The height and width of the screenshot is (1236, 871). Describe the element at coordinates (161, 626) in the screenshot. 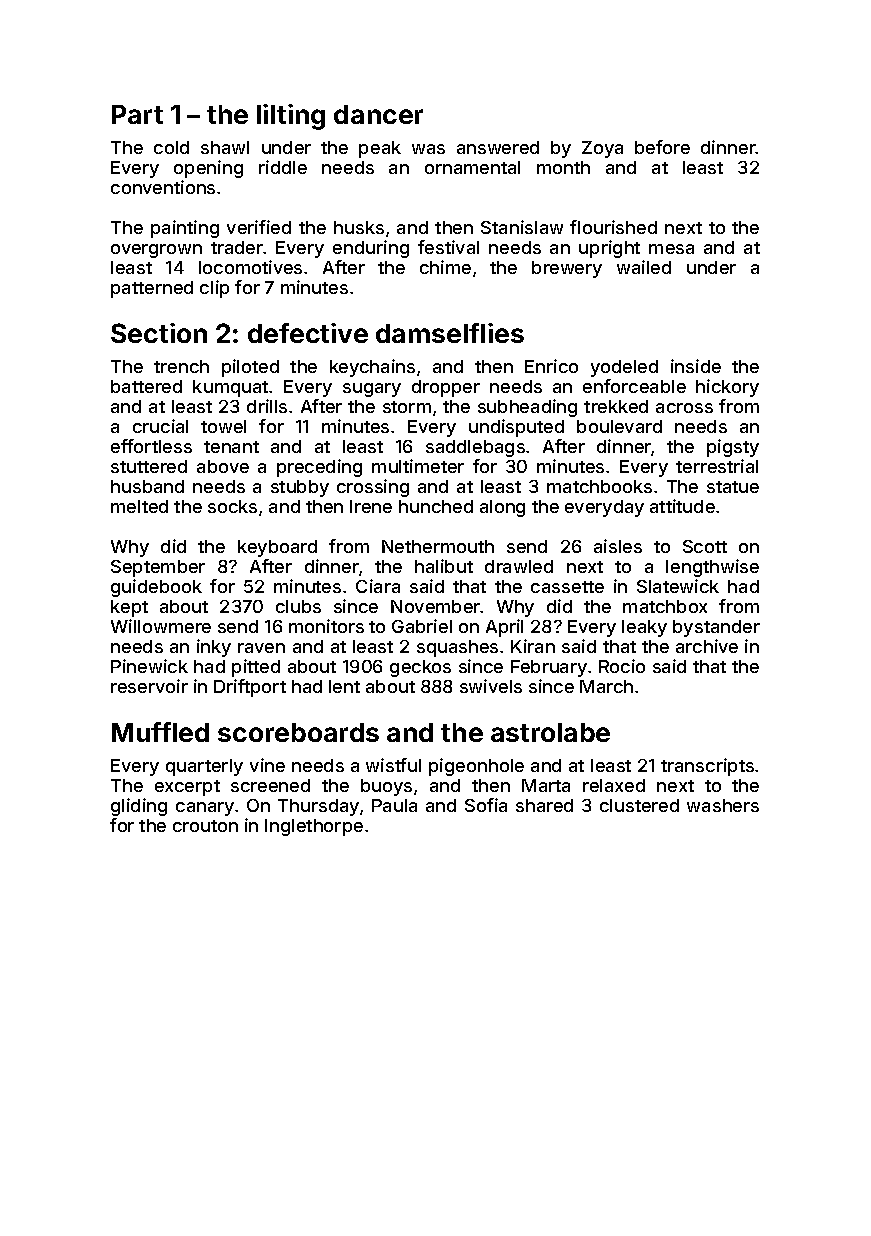

I see `Willowmere` at that location.
